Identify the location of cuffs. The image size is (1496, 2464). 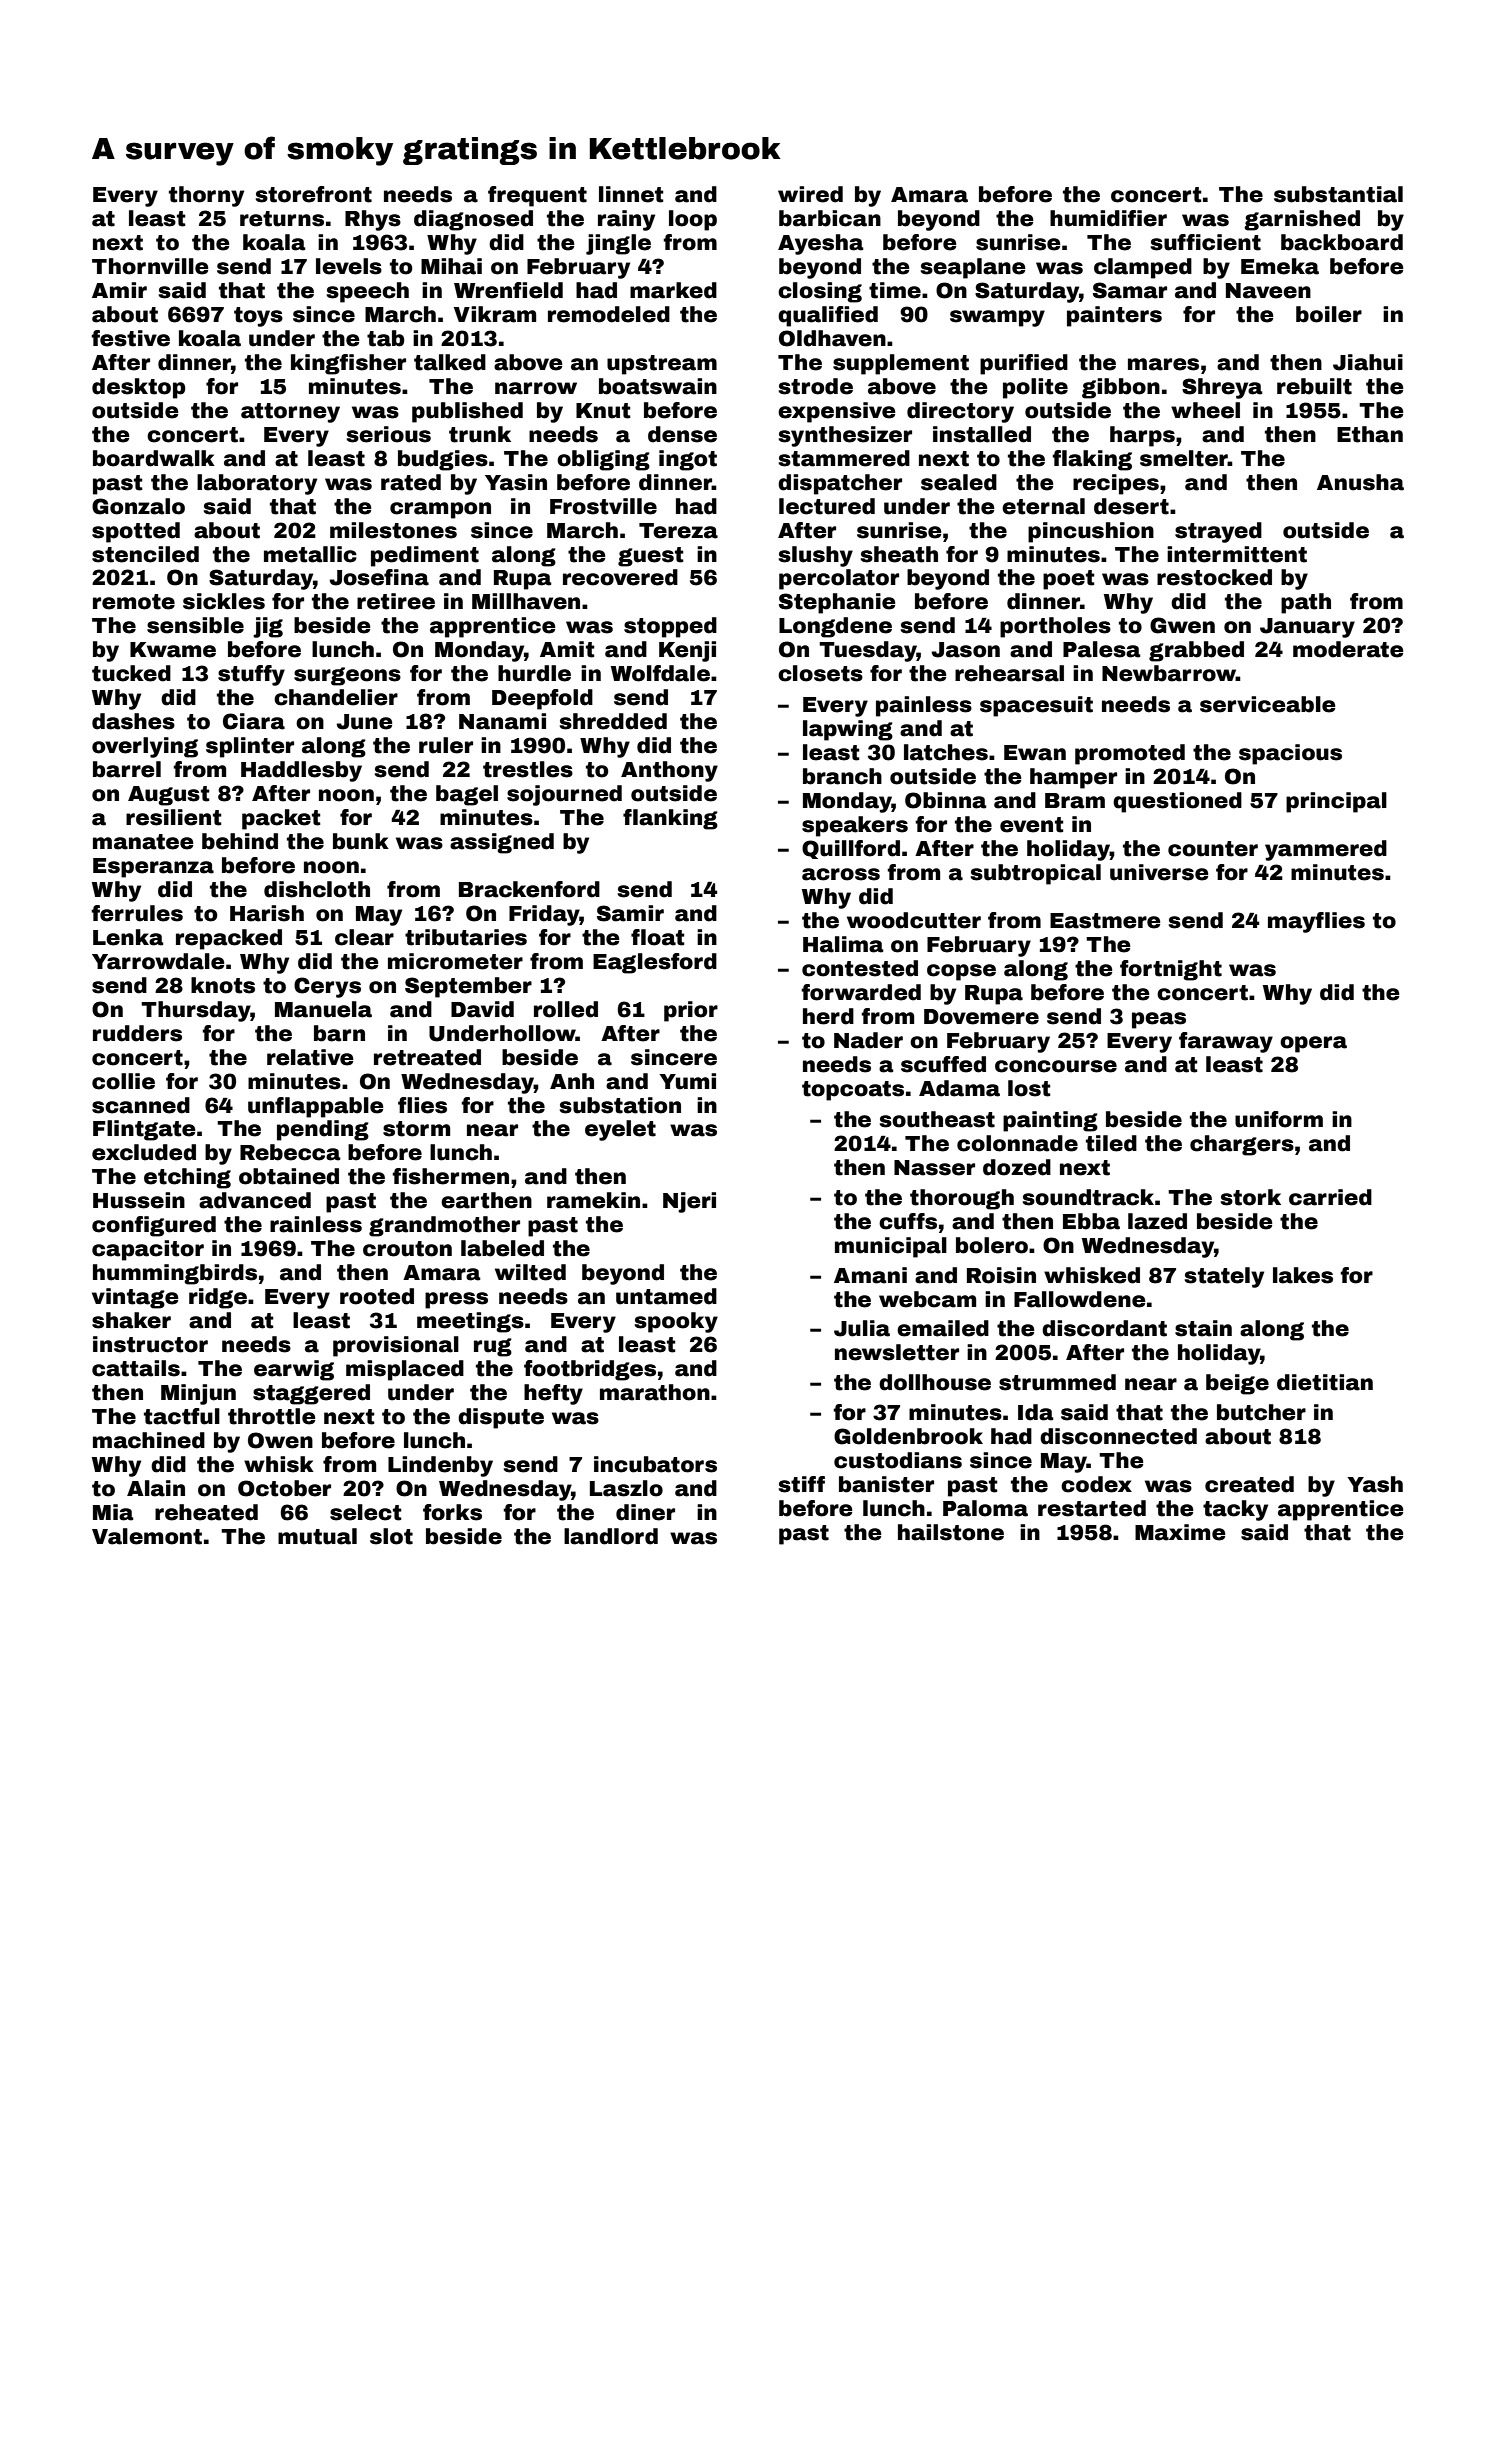
(908, 1221).
